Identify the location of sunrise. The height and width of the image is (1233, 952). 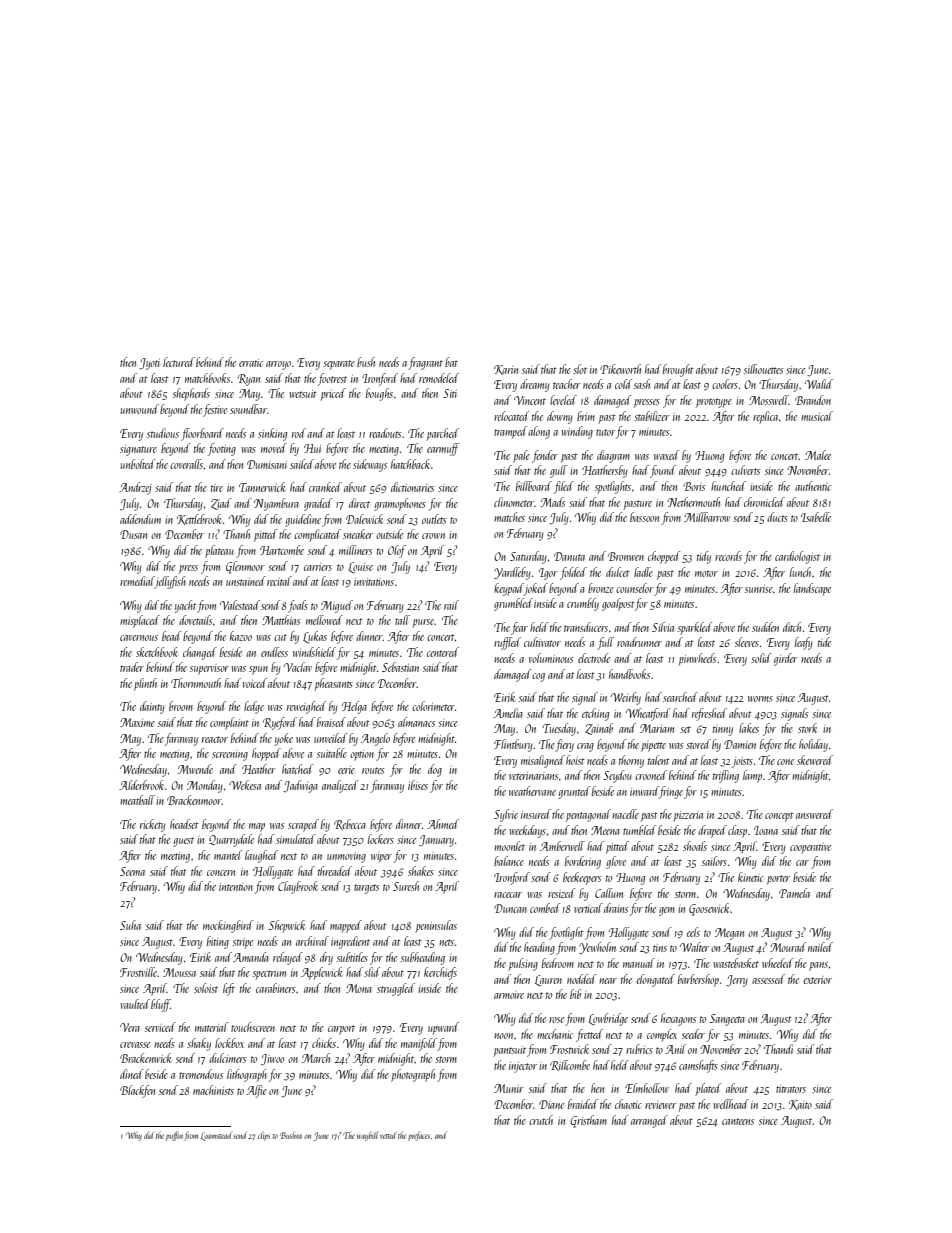
(759, 589).
